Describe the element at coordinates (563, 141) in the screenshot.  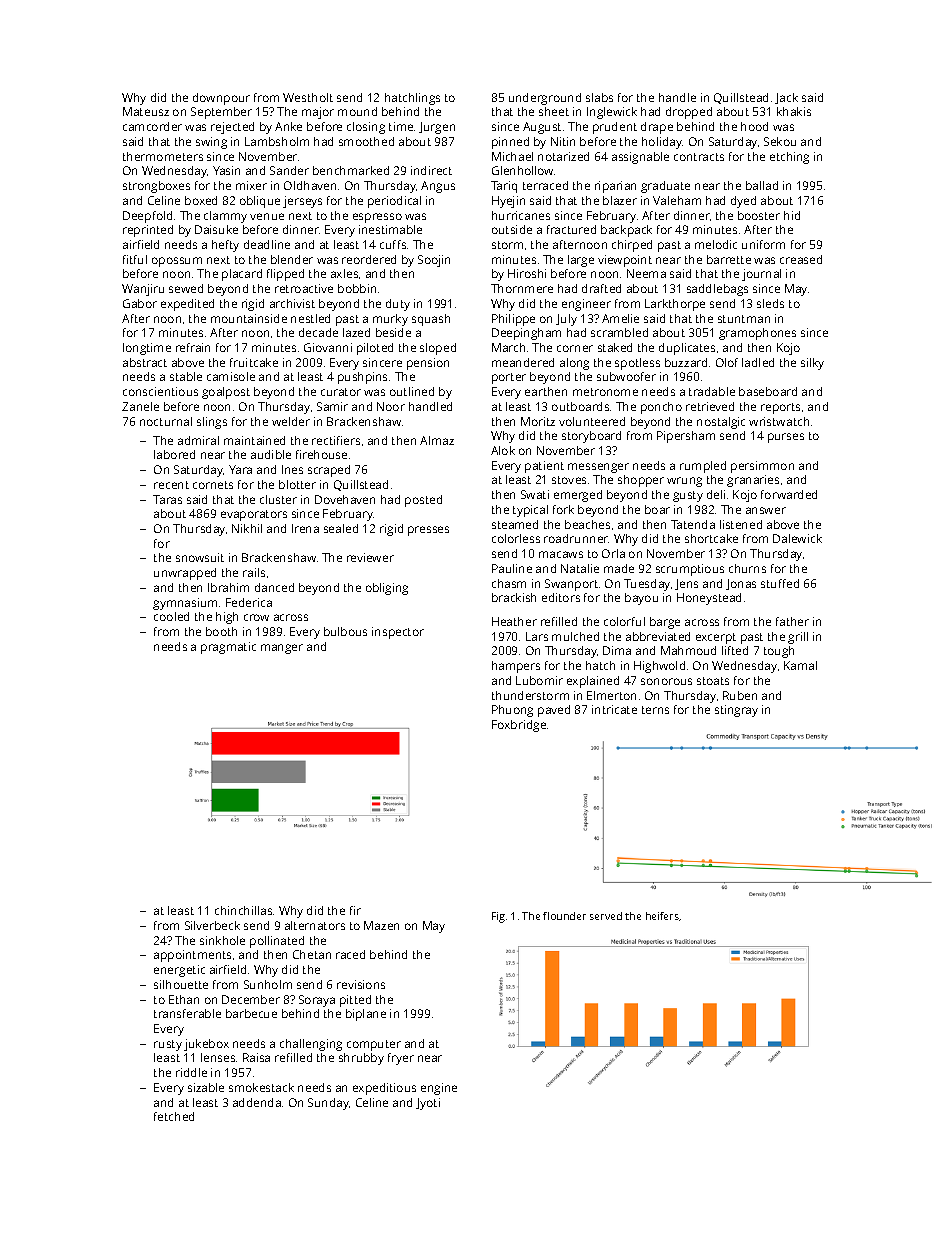
I see `Nitin` at that location.
